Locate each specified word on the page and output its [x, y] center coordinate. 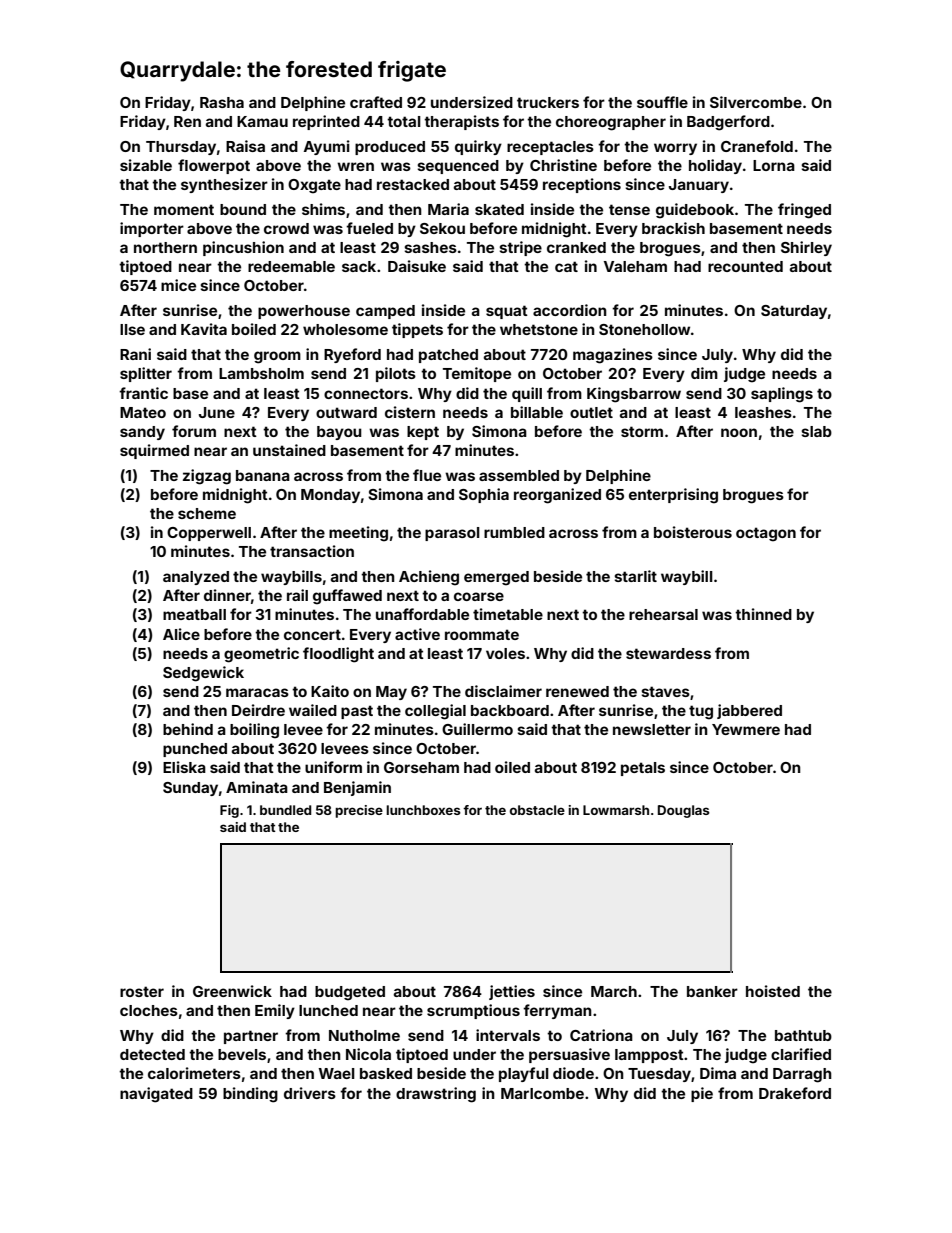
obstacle [537, 810]
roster [142, 991]
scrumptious [473, 1011]
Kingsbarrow [634, 395]
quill [527, 394]
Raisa [245, 146]
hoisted [773, 991]
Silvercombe [756, 102]
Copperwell [209, 534]
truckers [548, 102]
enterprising [673, 496]
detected [152, 1054]
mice [178, 285]
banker [712, 991]
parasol [452, 534]
